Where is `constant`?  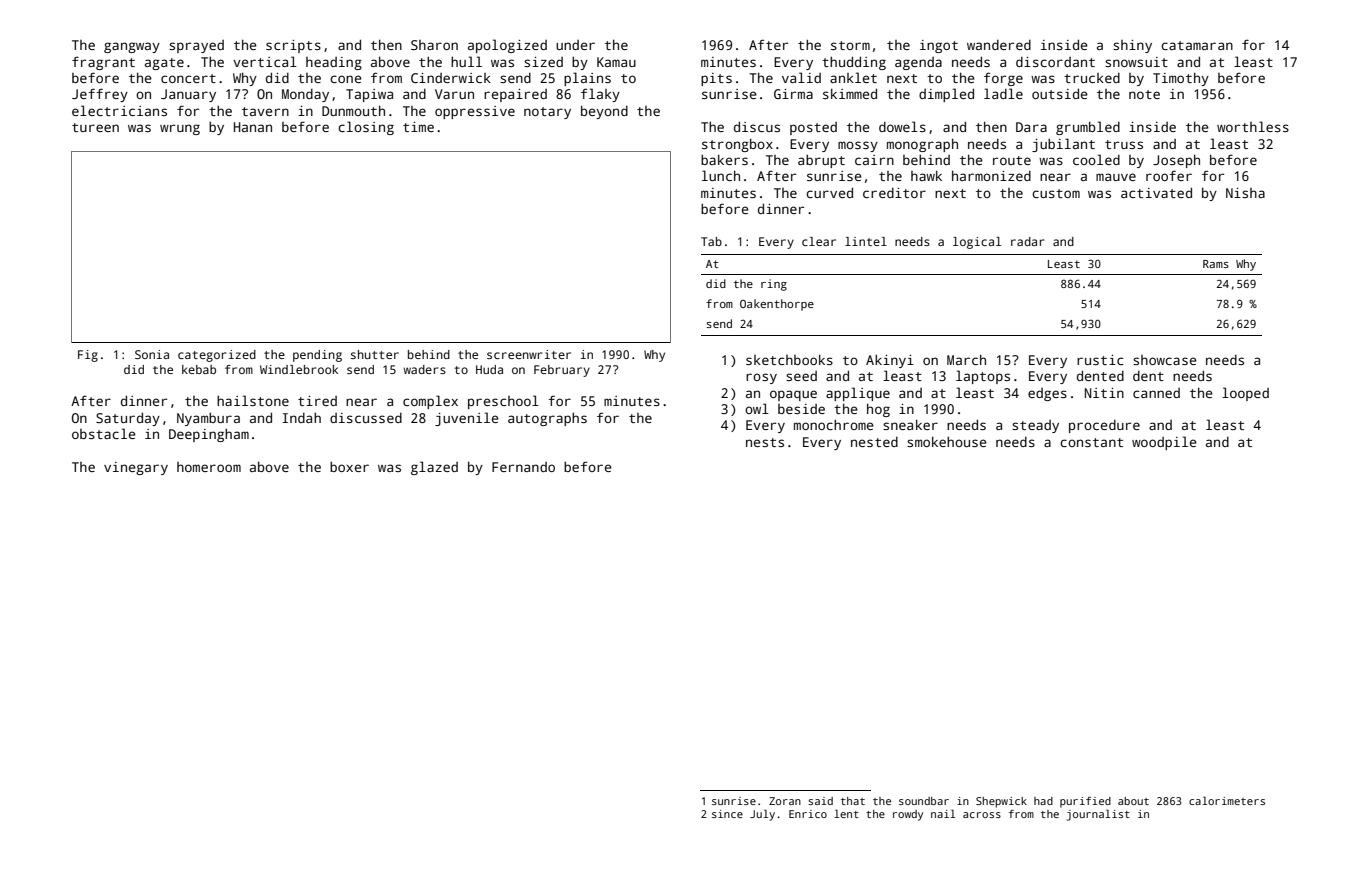 constant is located at coordinates (1091, 442).
